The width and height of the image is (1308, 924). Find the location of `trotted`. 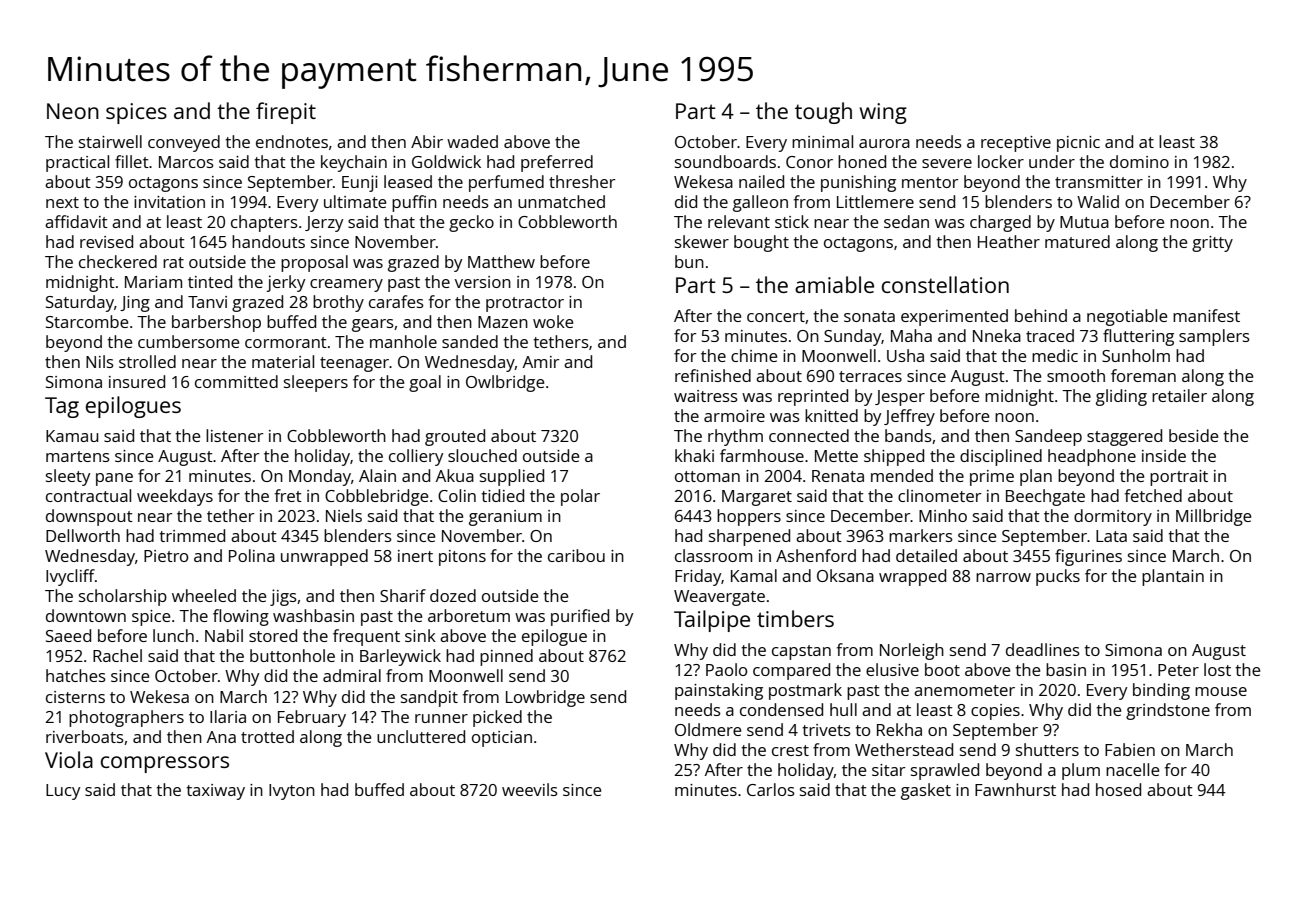

trotted is located at coordinates (267, 736).
